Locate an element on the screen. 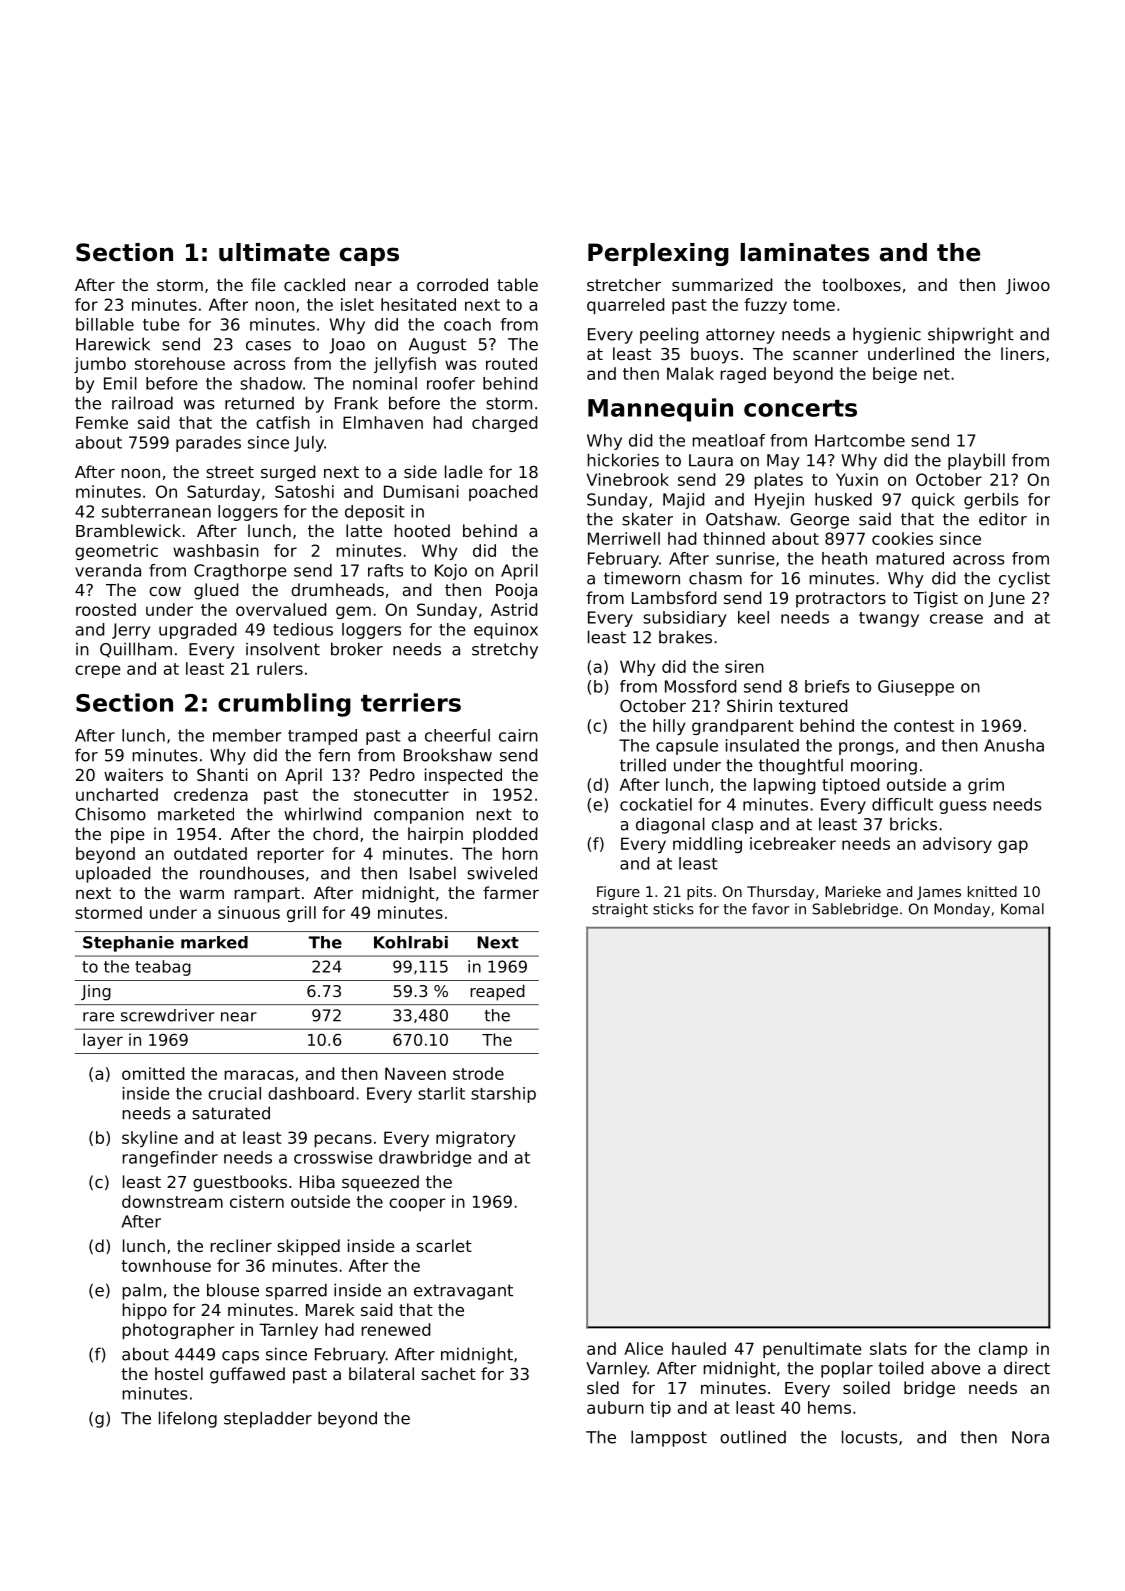 This screenshot has height=1591, width=1125. favor is located at coordinates (770, 909).
